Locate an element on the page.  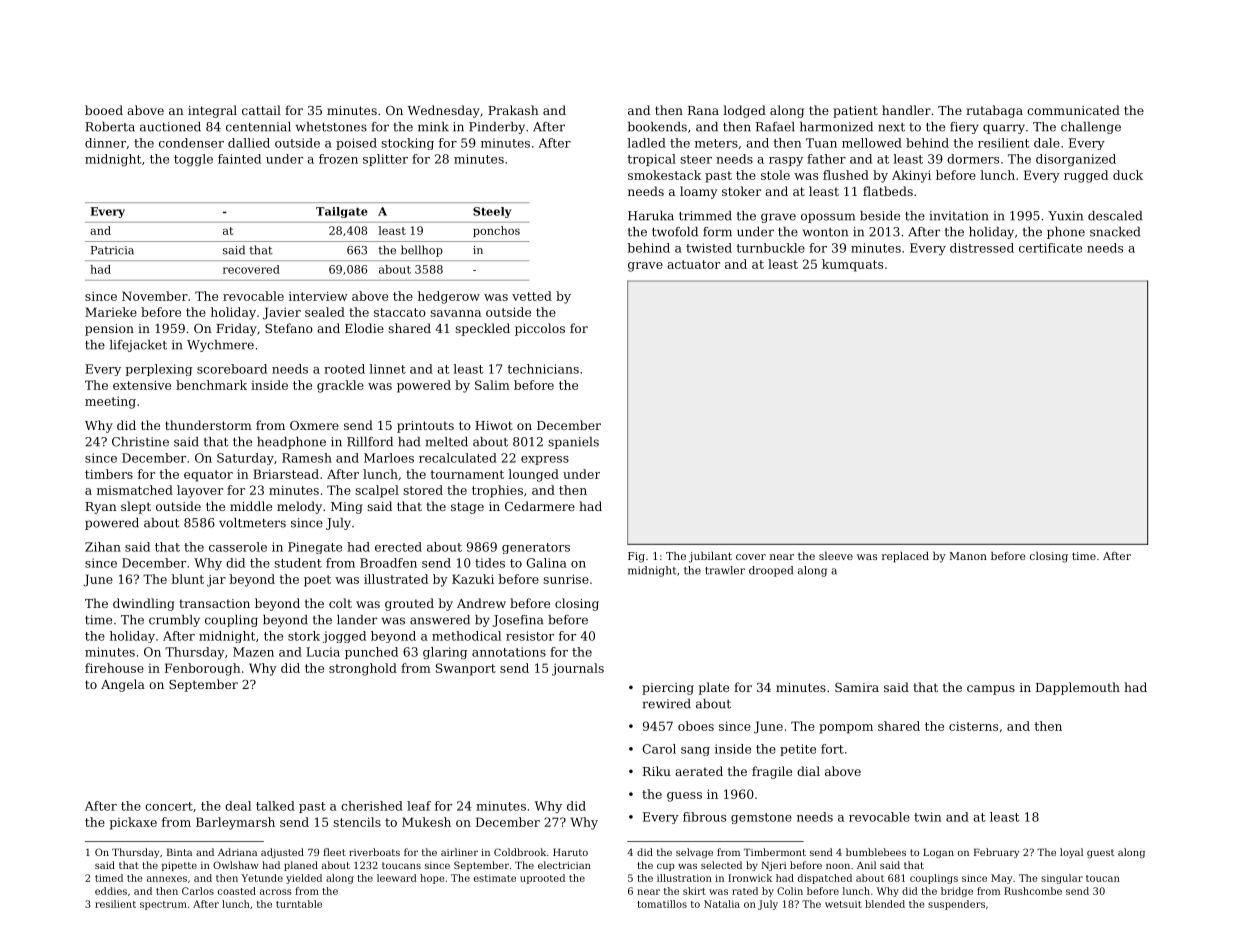
spectrum is located at coordinates (163, 905).
